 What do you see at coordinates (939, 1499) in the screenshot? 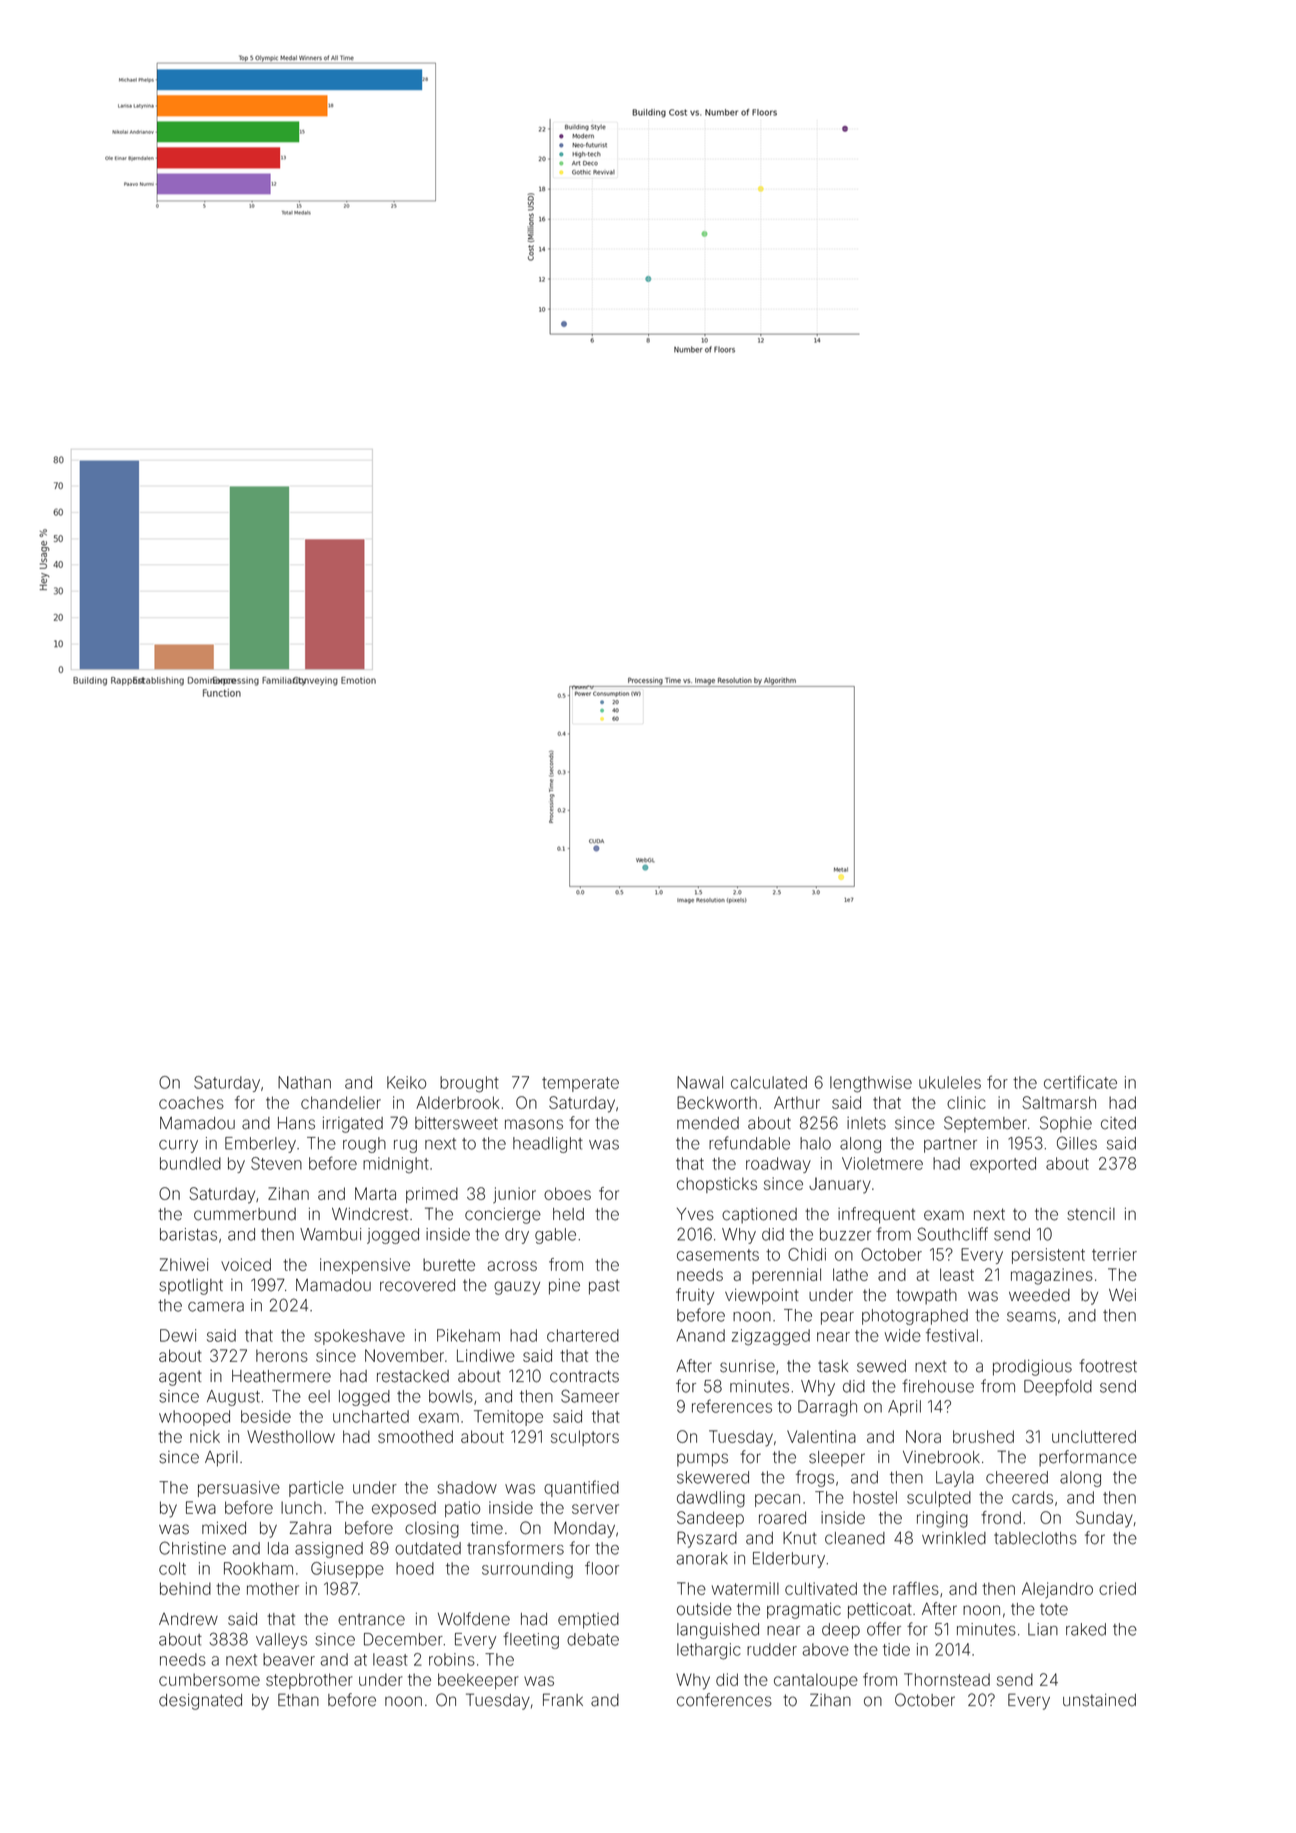
I see `sculpted` at bounding box center [939, 1499].
